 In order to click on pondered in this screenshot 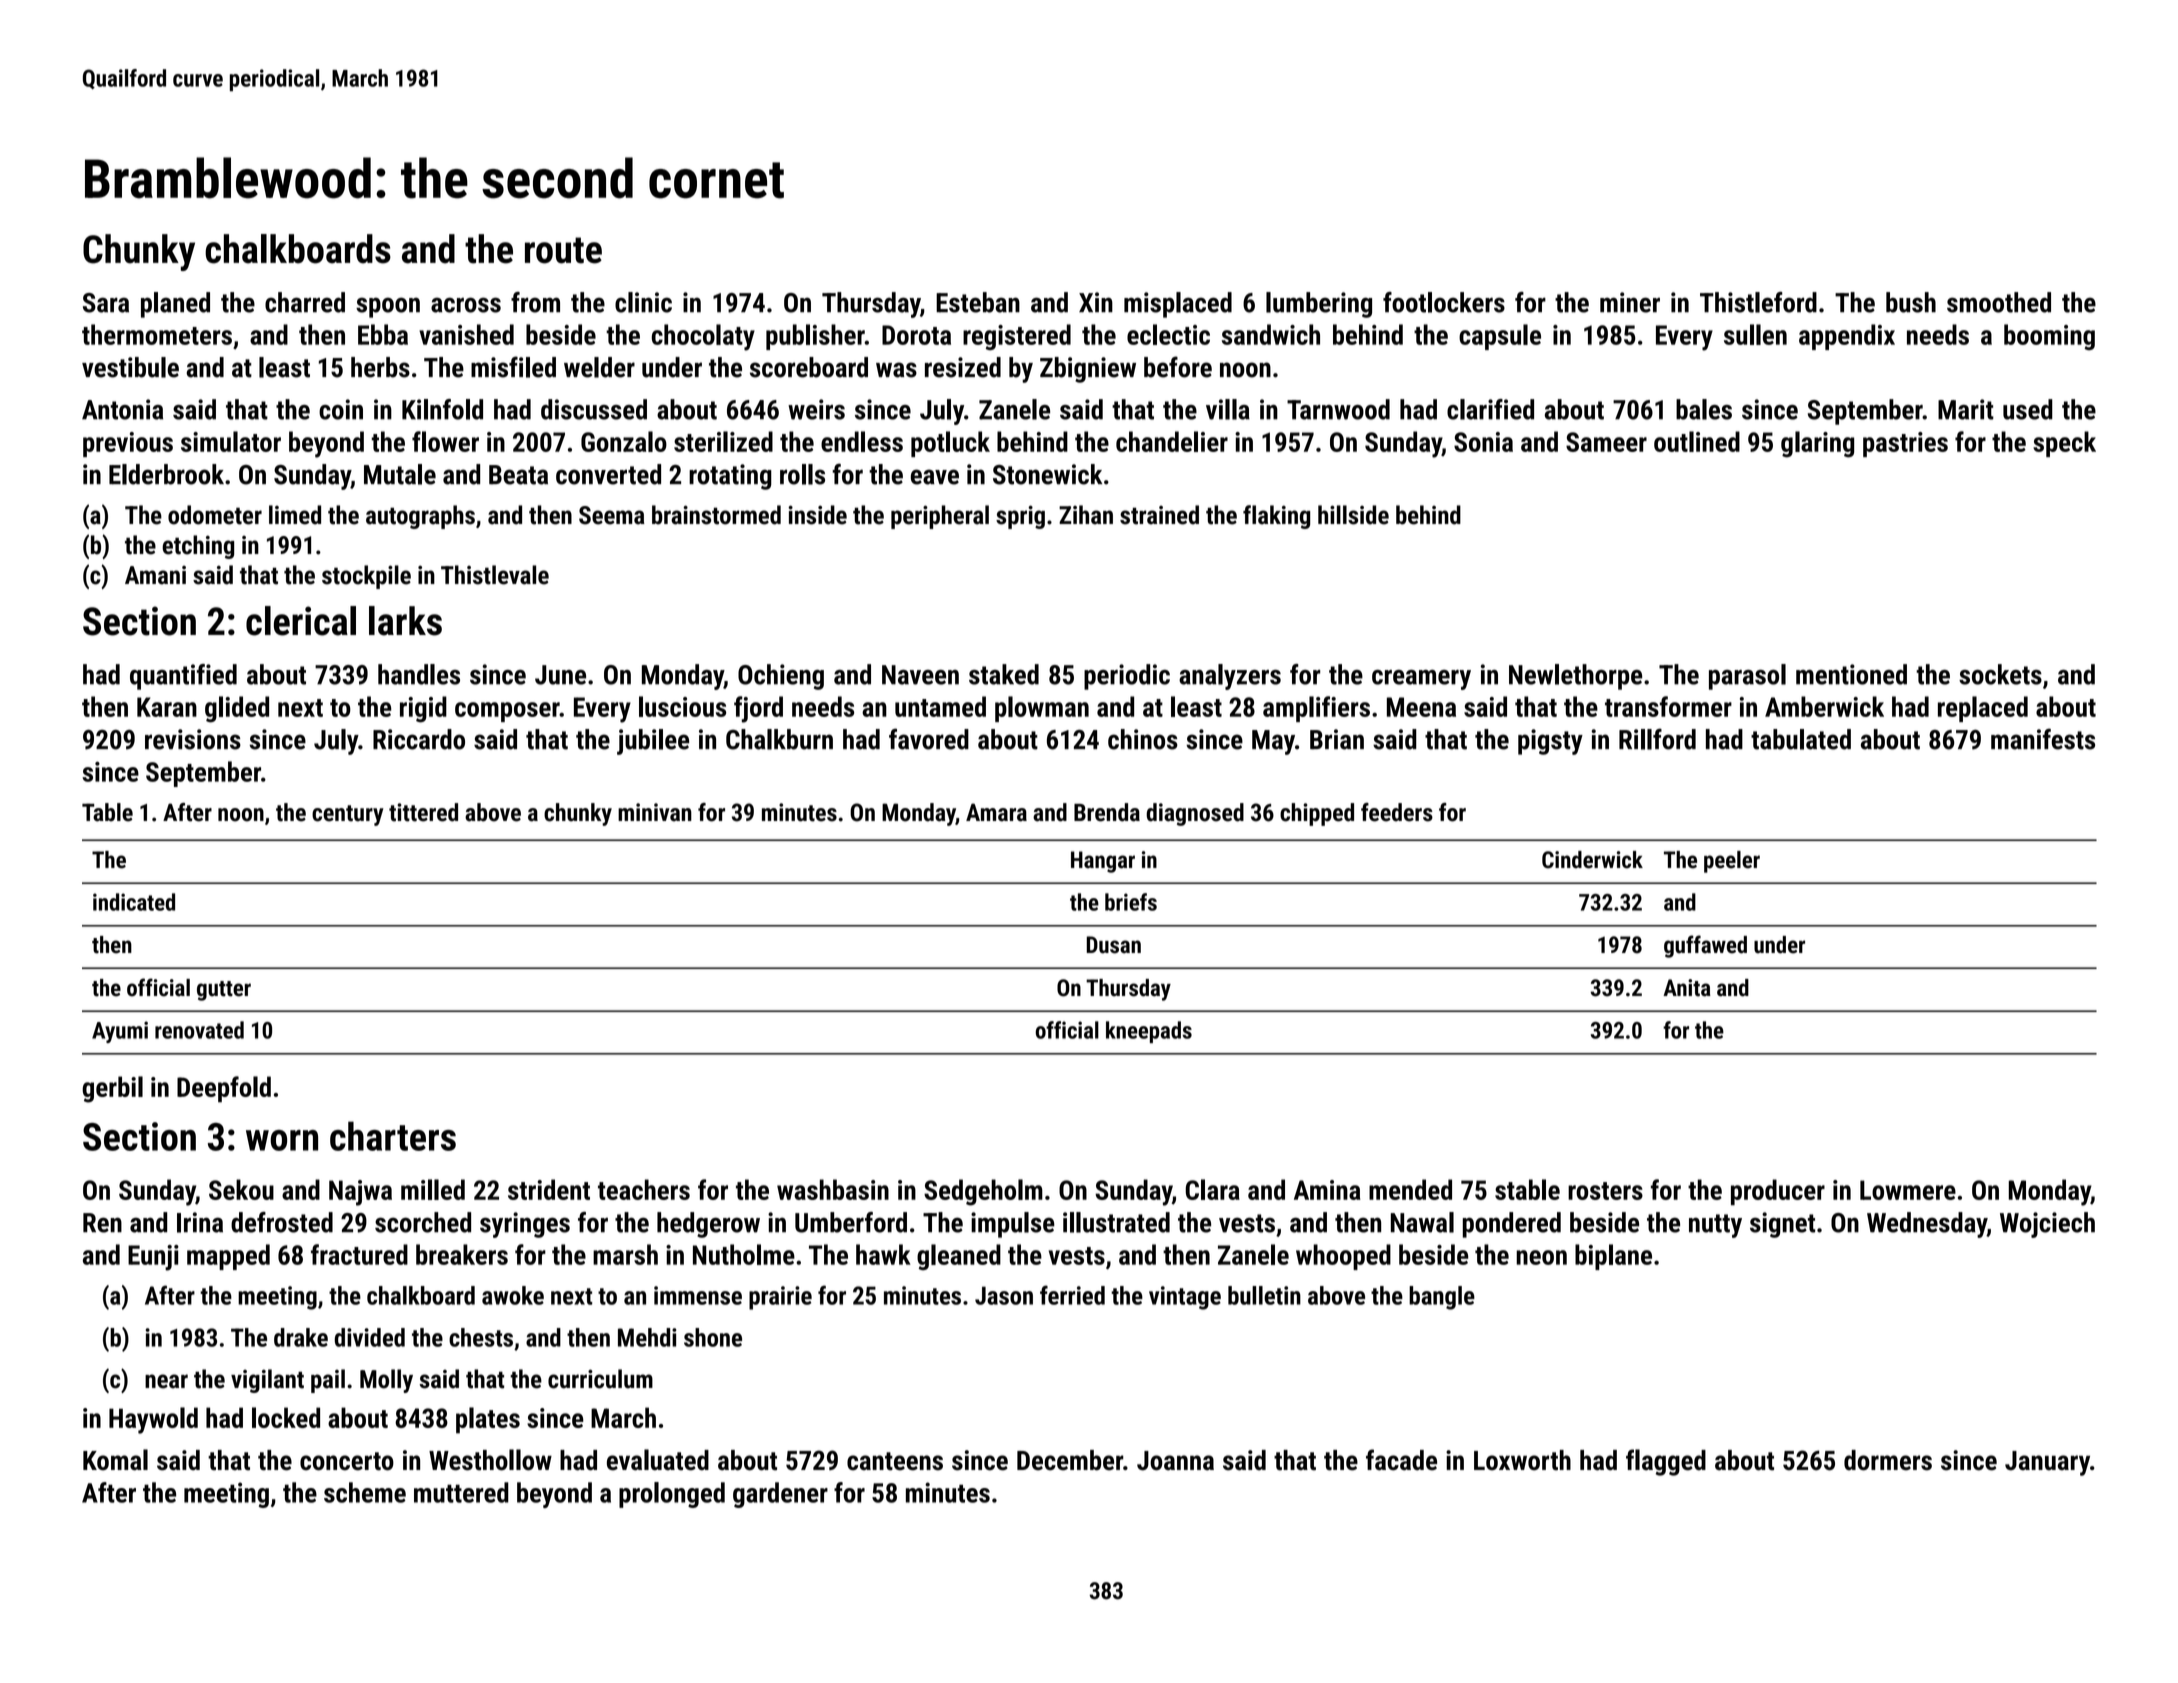, I will do `click(1512, 1225)`.
